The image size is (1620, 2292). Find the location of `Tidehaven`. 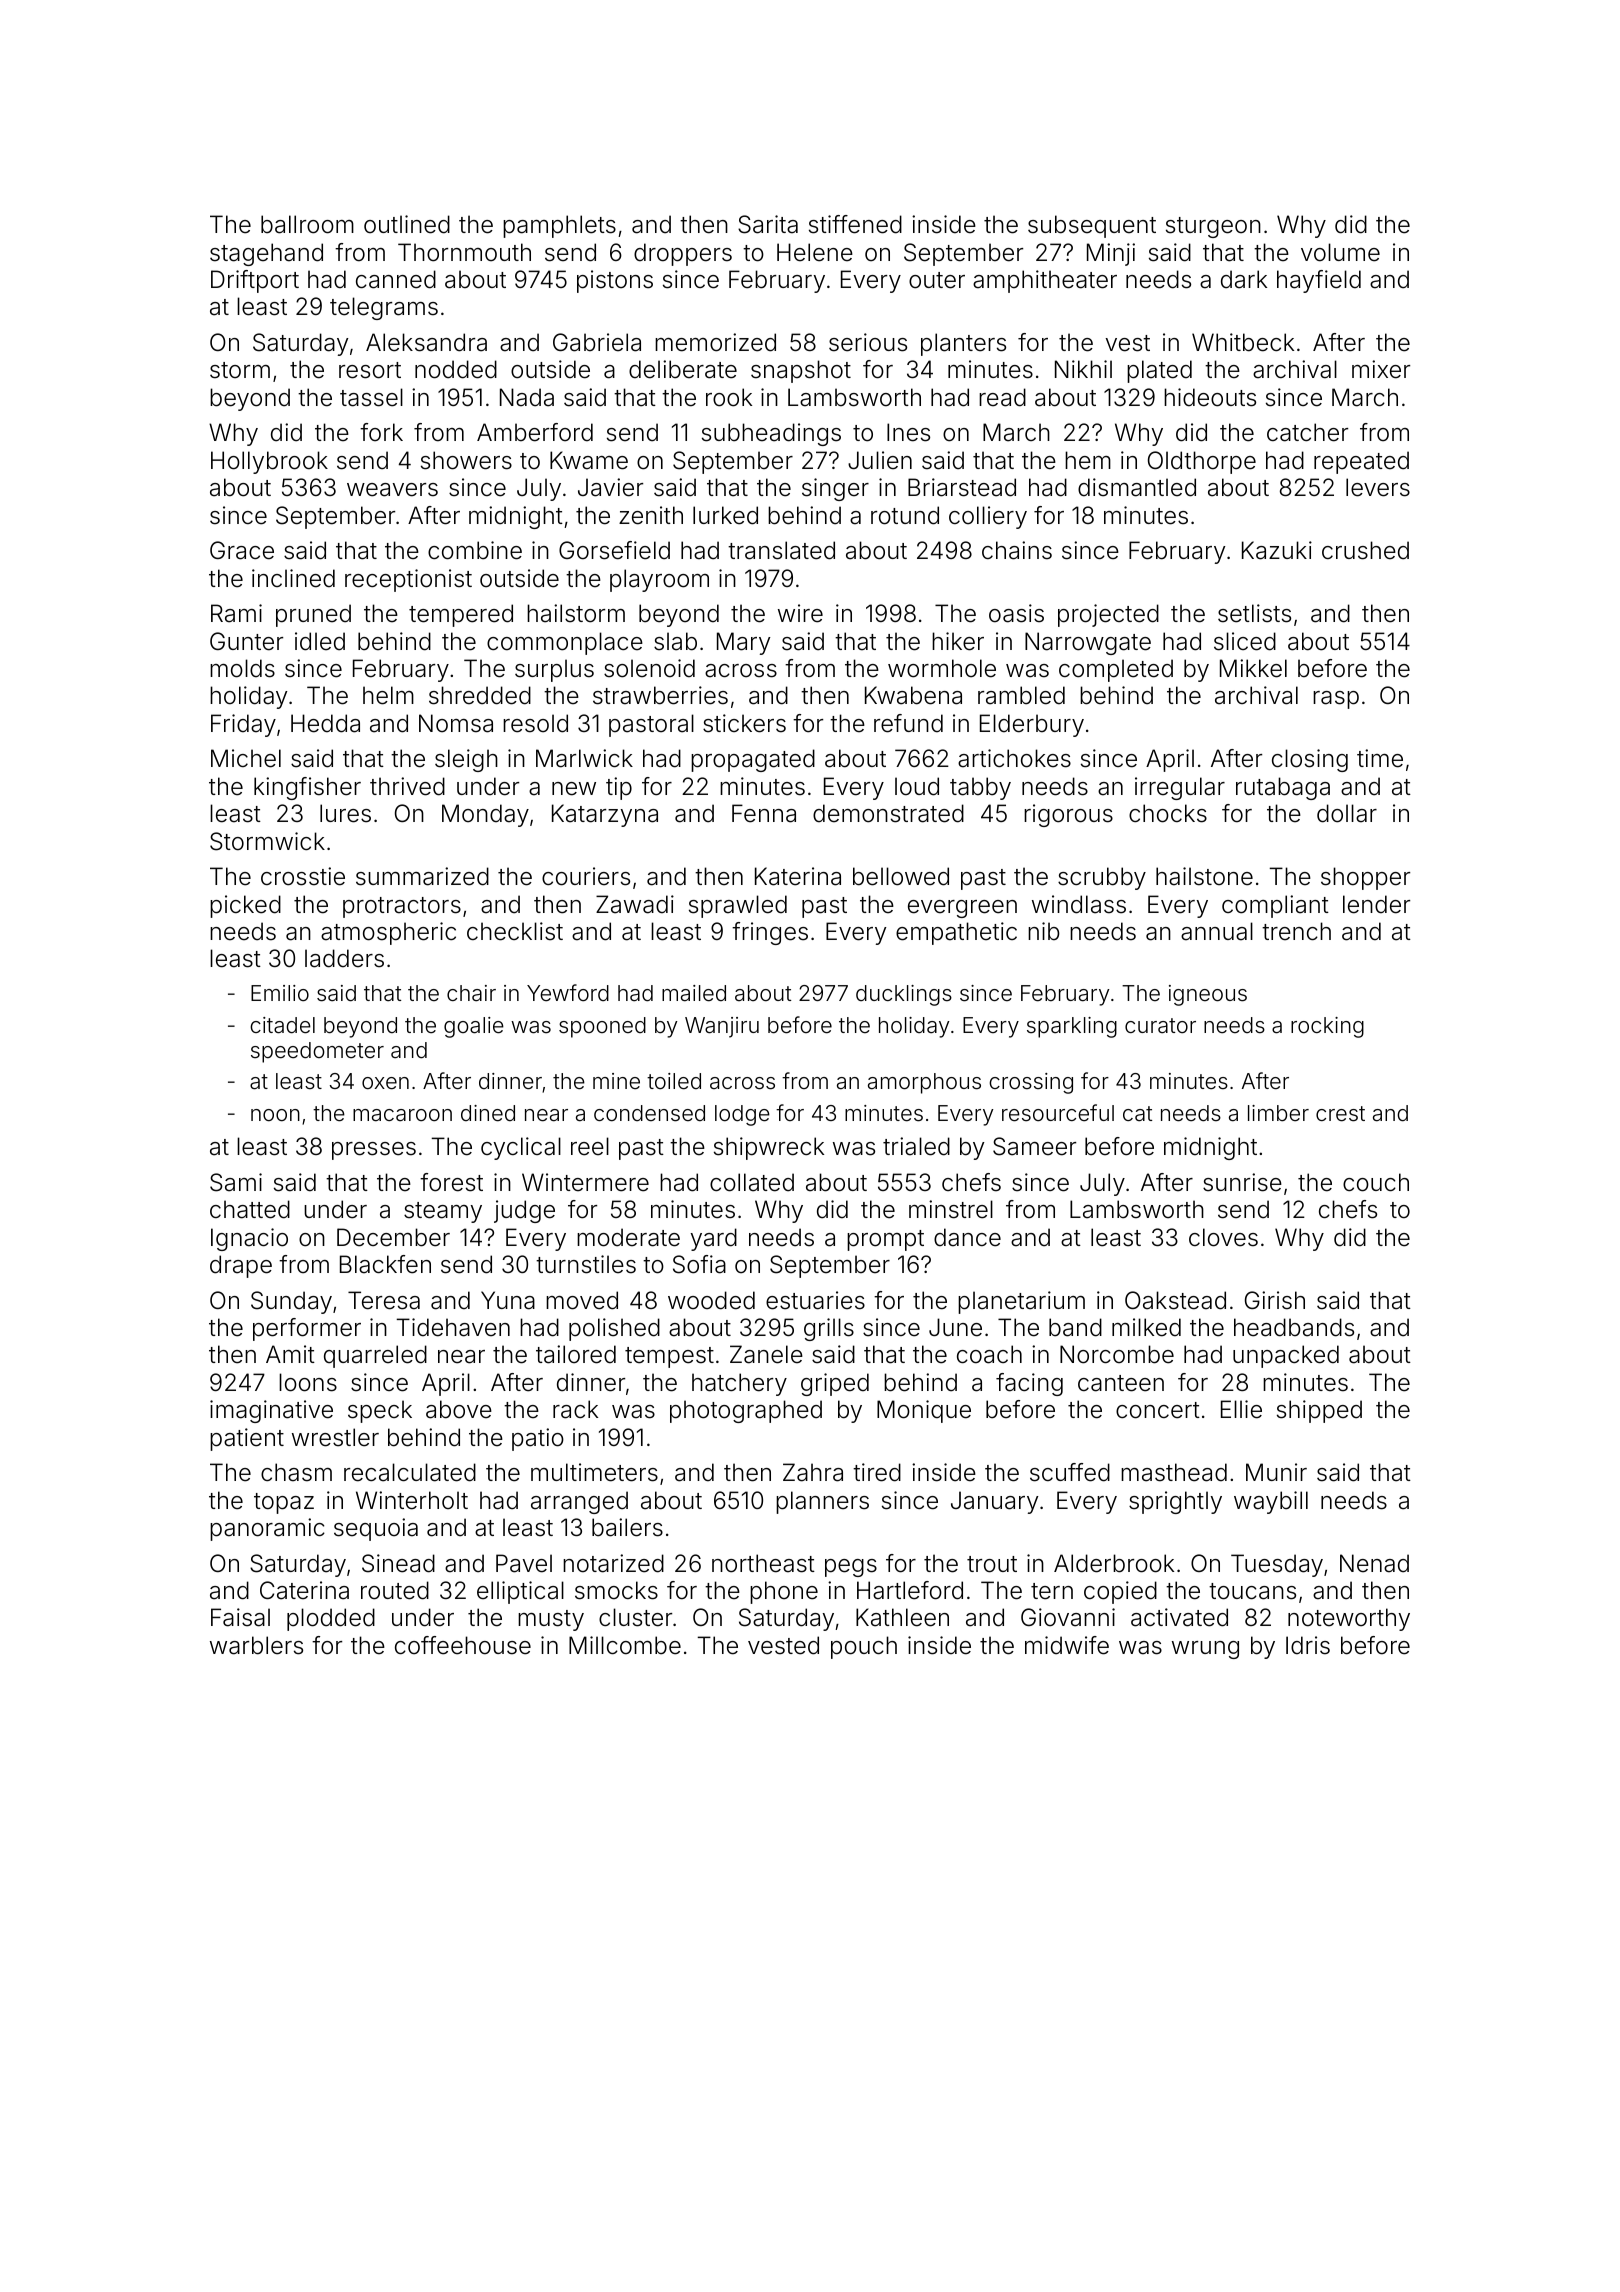

Tidehaven is located at coordinates (453, 1327).
